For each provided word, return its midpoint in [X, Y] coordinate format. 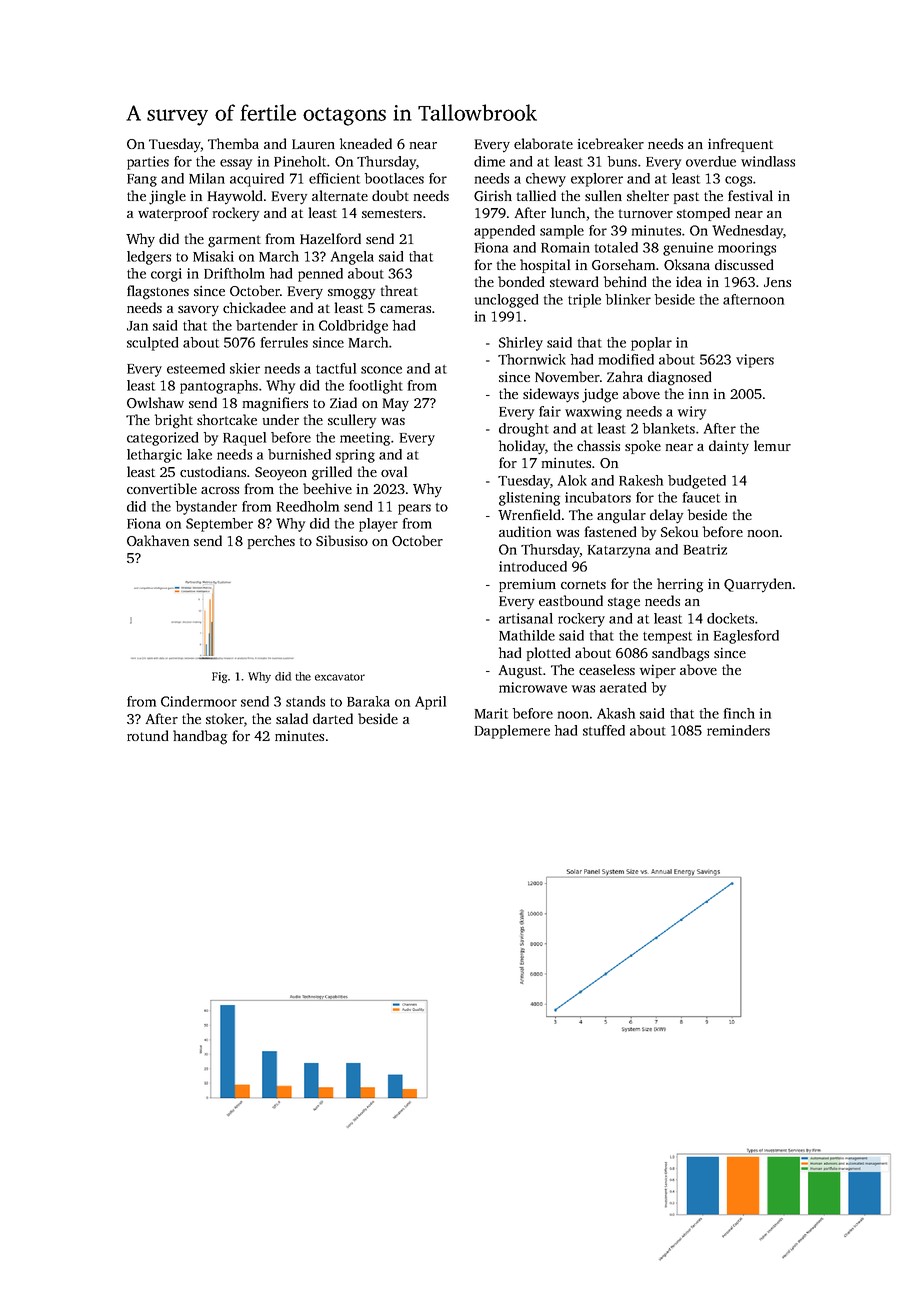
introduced [533, 566]
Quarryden [758, 585]
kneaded [366, 143]
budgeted [697, 482]
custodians [213, 471]
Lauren [313, 144]
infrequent [740, 145]
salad [292, 718]
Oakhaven [158, 540]
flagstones [158, 292]
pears [414, 509]
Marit [491, 713]
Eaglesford [746, 637]
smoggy [351, 294]
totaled [616, 247]
